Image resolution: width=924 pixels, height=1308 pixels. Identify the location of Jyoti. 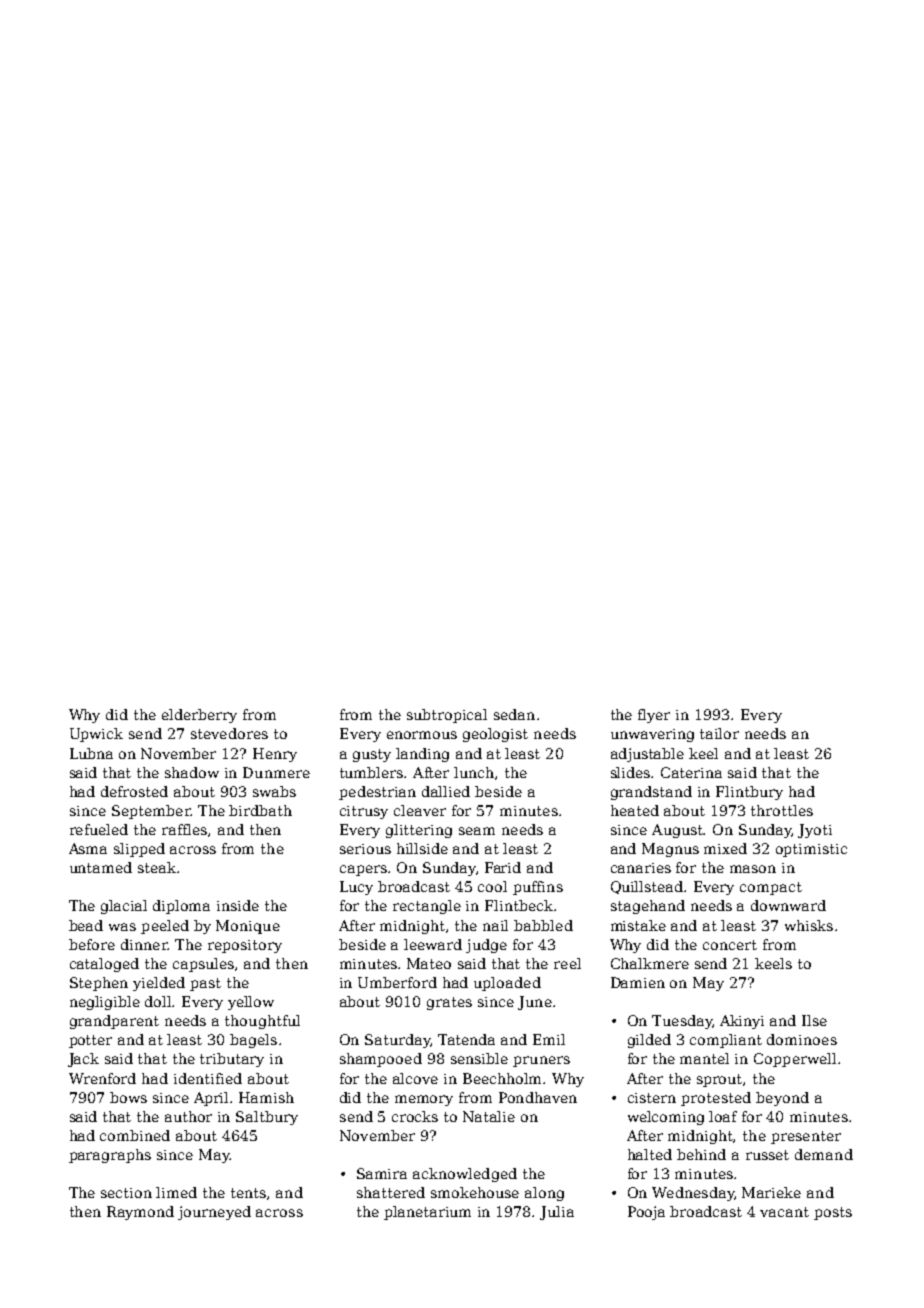
(815, 831).
